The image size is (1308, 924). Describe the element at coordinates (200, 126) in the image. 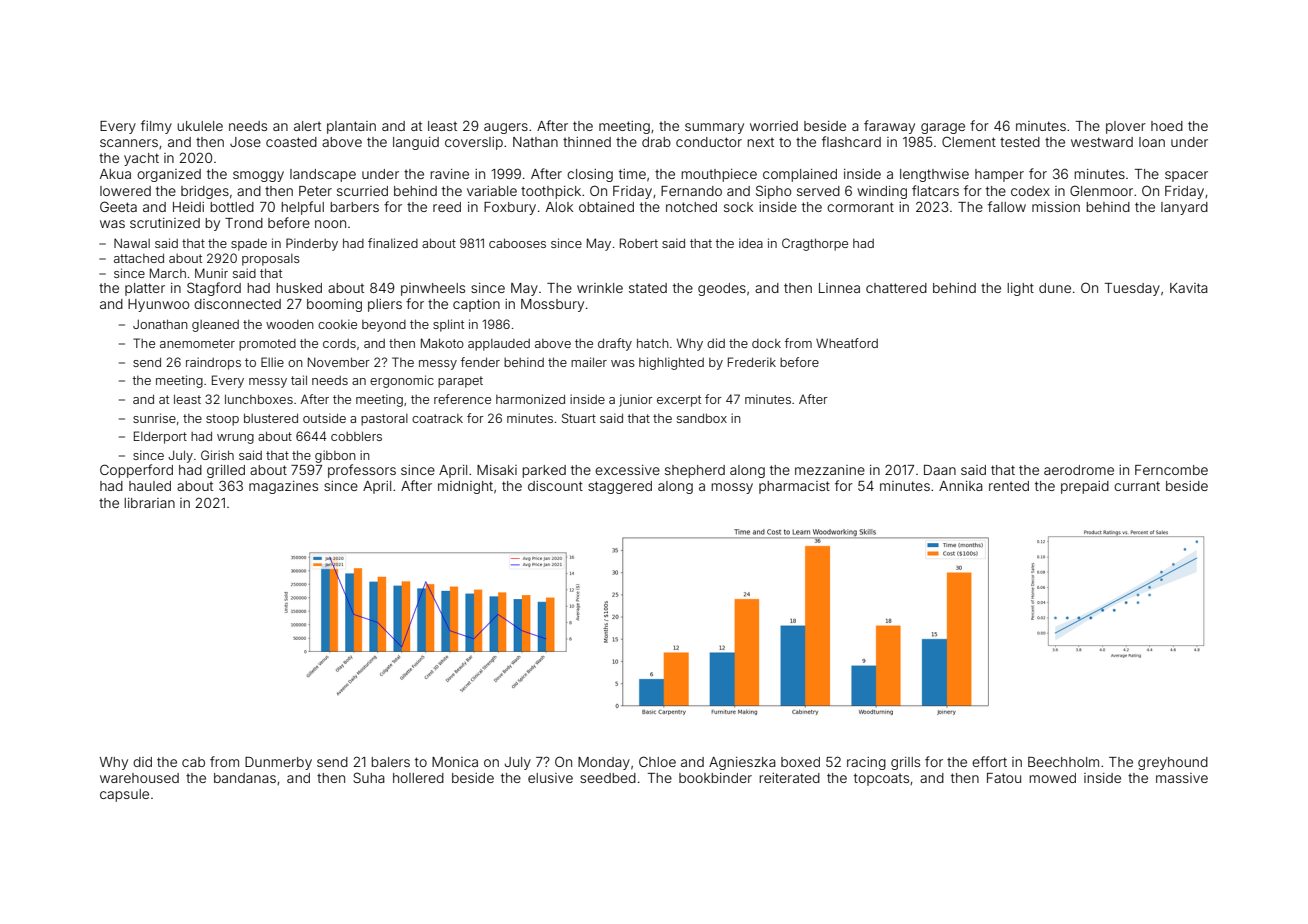

I see `ukulele` at that location.
